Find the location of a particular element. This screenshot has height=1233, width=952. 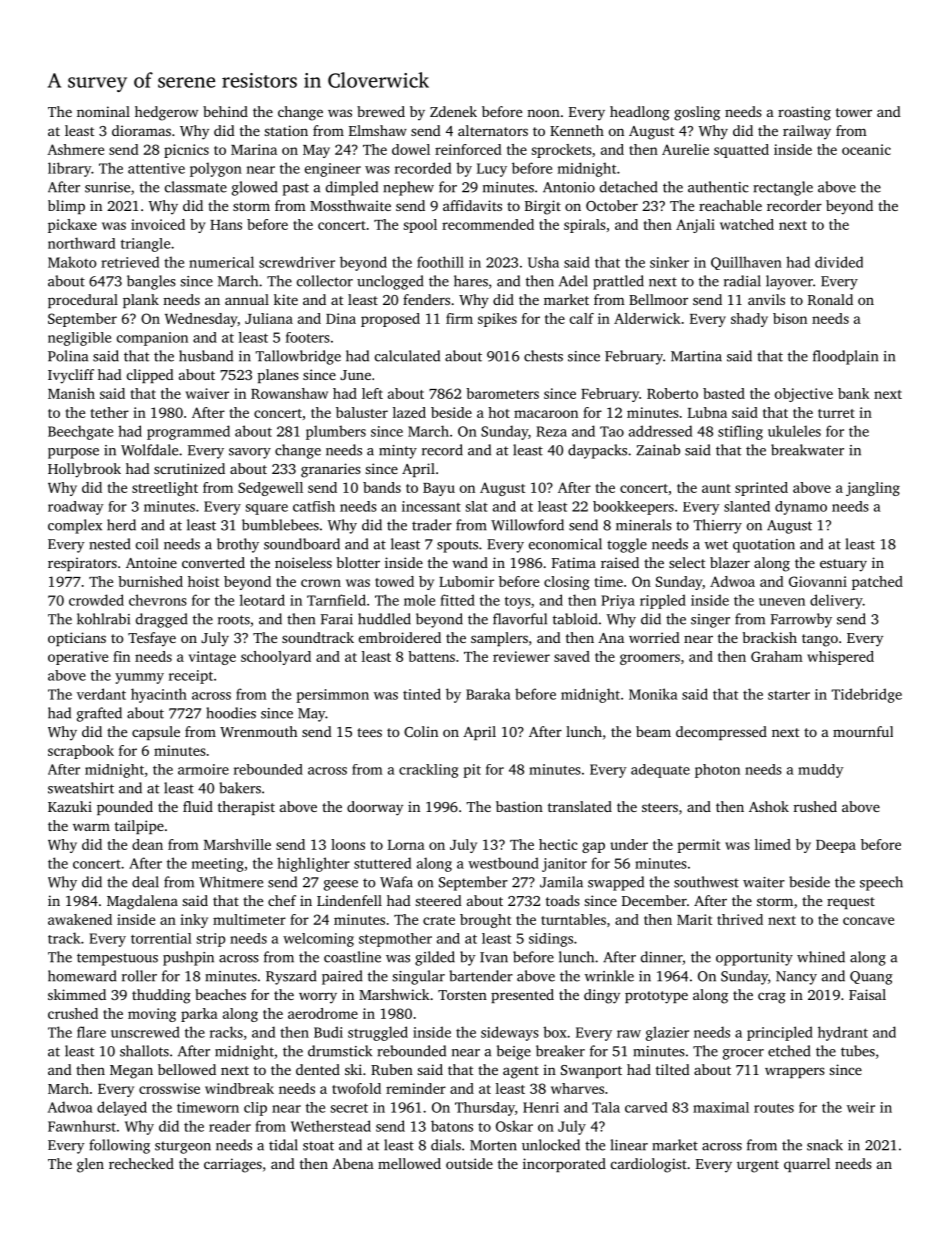

planes is located at coordinates (278, 376).
